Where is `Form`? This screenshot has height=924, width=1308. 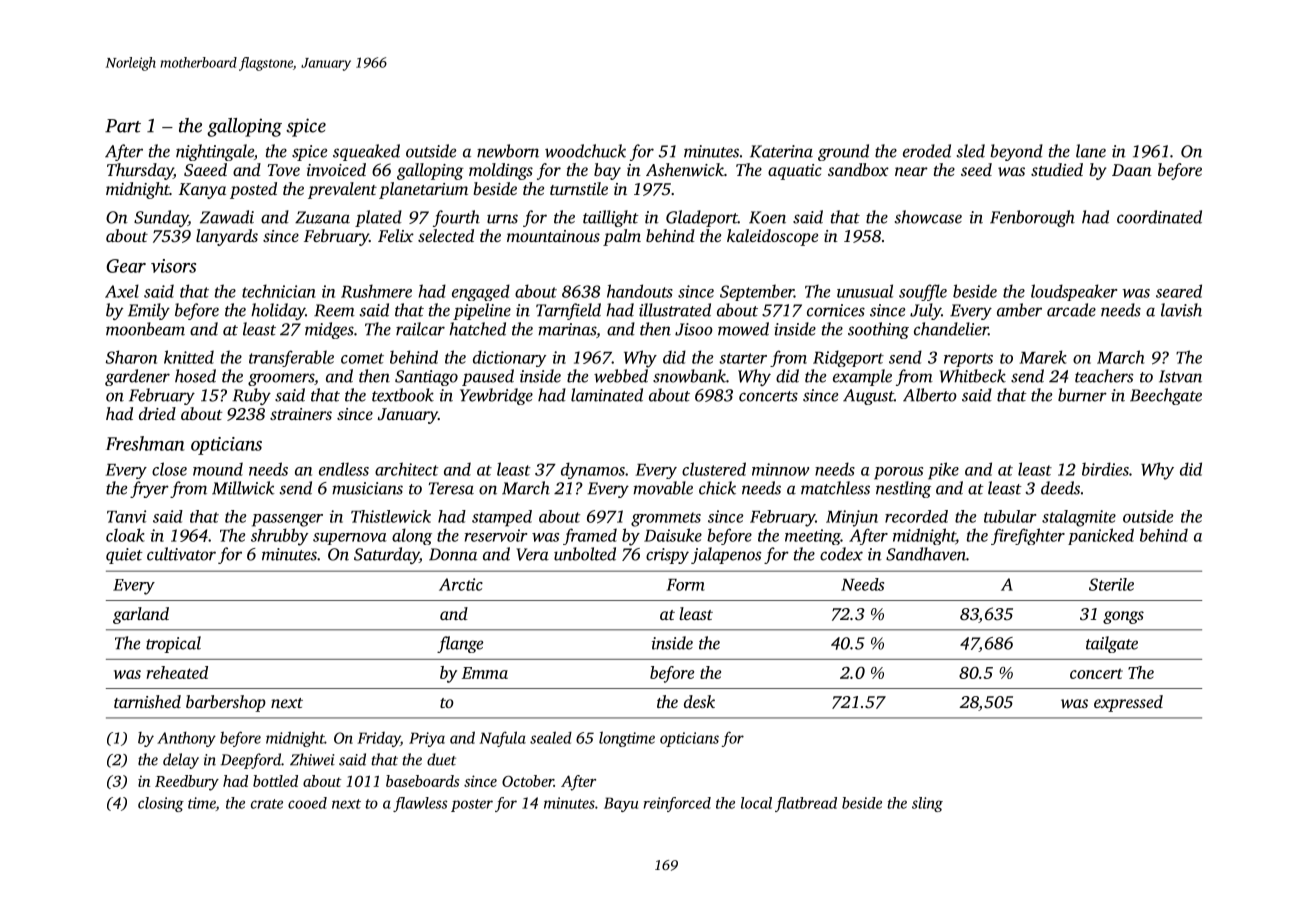 Form is located at coordinates (685, 585).
